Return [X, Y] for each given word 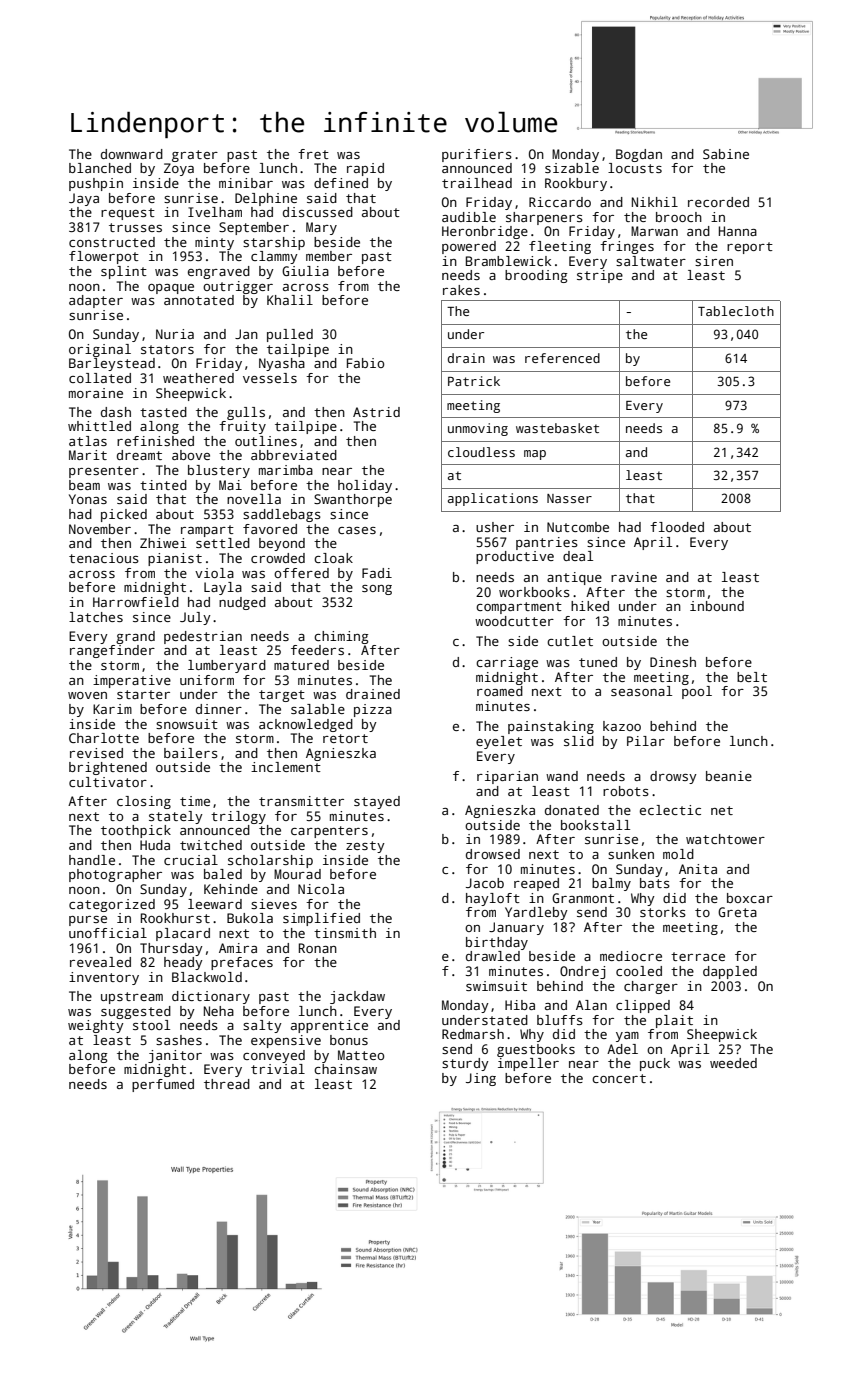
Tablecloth [736, 311]
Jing [481, 1079]
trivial [278, 1069]
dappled [730, 972]
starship [274, 243]
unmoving [478, 429]
